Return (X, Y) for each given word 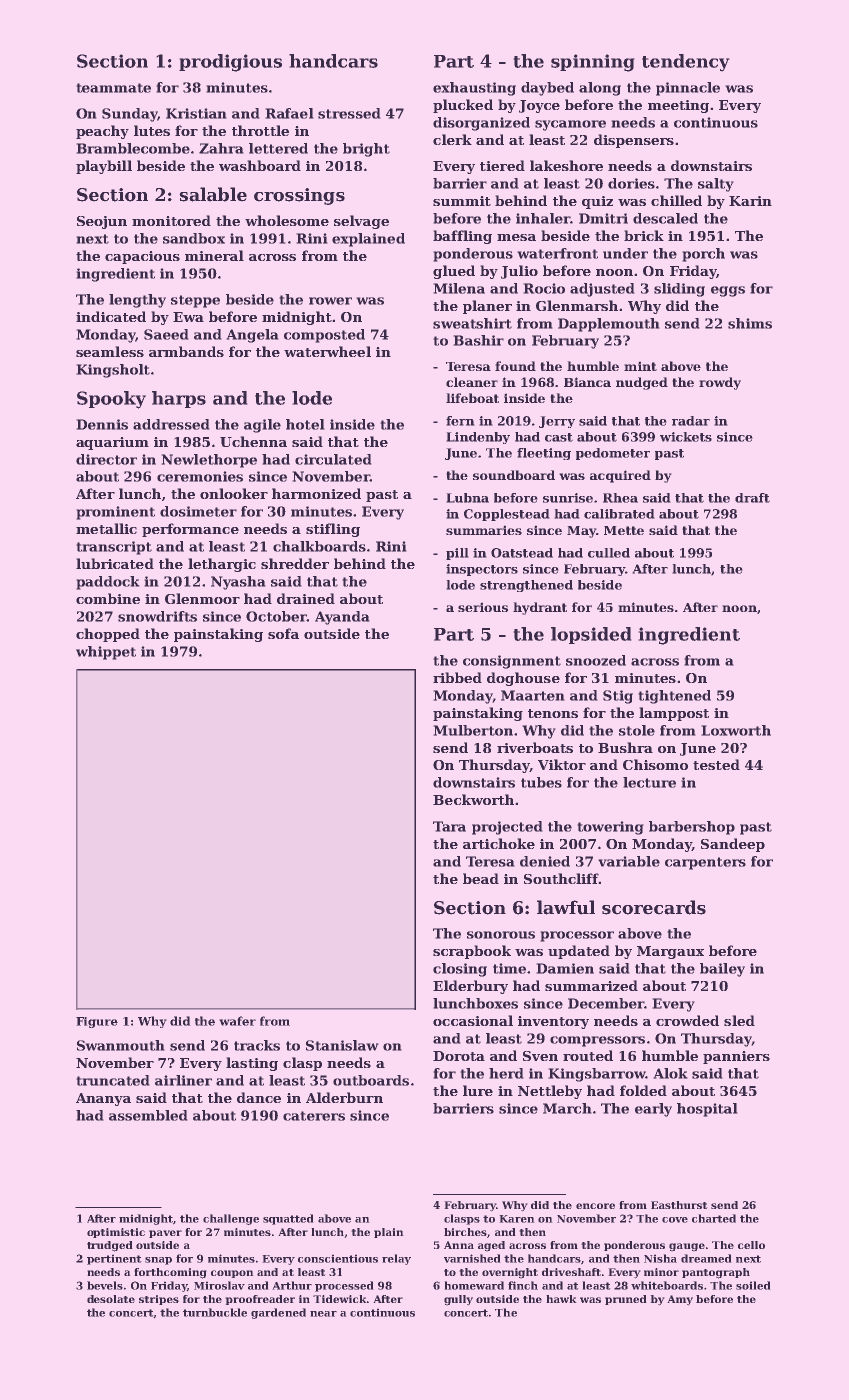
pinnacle (688, 89)
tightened (674, 697)
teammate (113, 88)
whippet (106, 653)
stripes (159, 1300)
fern (460, 421)
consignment (512, 662)
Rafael (289, 113)
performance (190, 530)
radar (691, 421)
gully (458, 1300)
